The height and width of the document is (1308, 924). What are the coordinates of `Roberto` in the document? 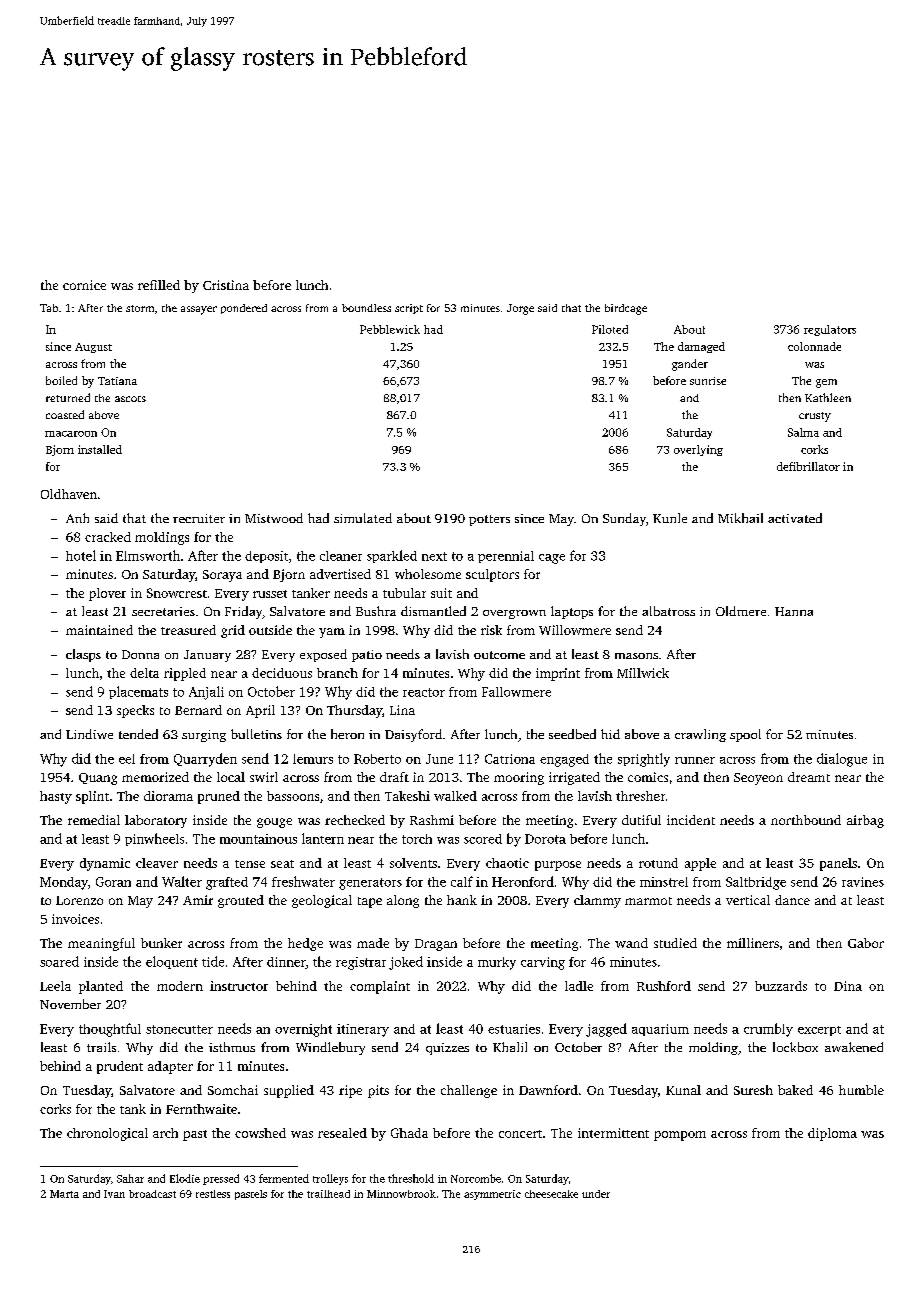 It's located at (377, 759).
